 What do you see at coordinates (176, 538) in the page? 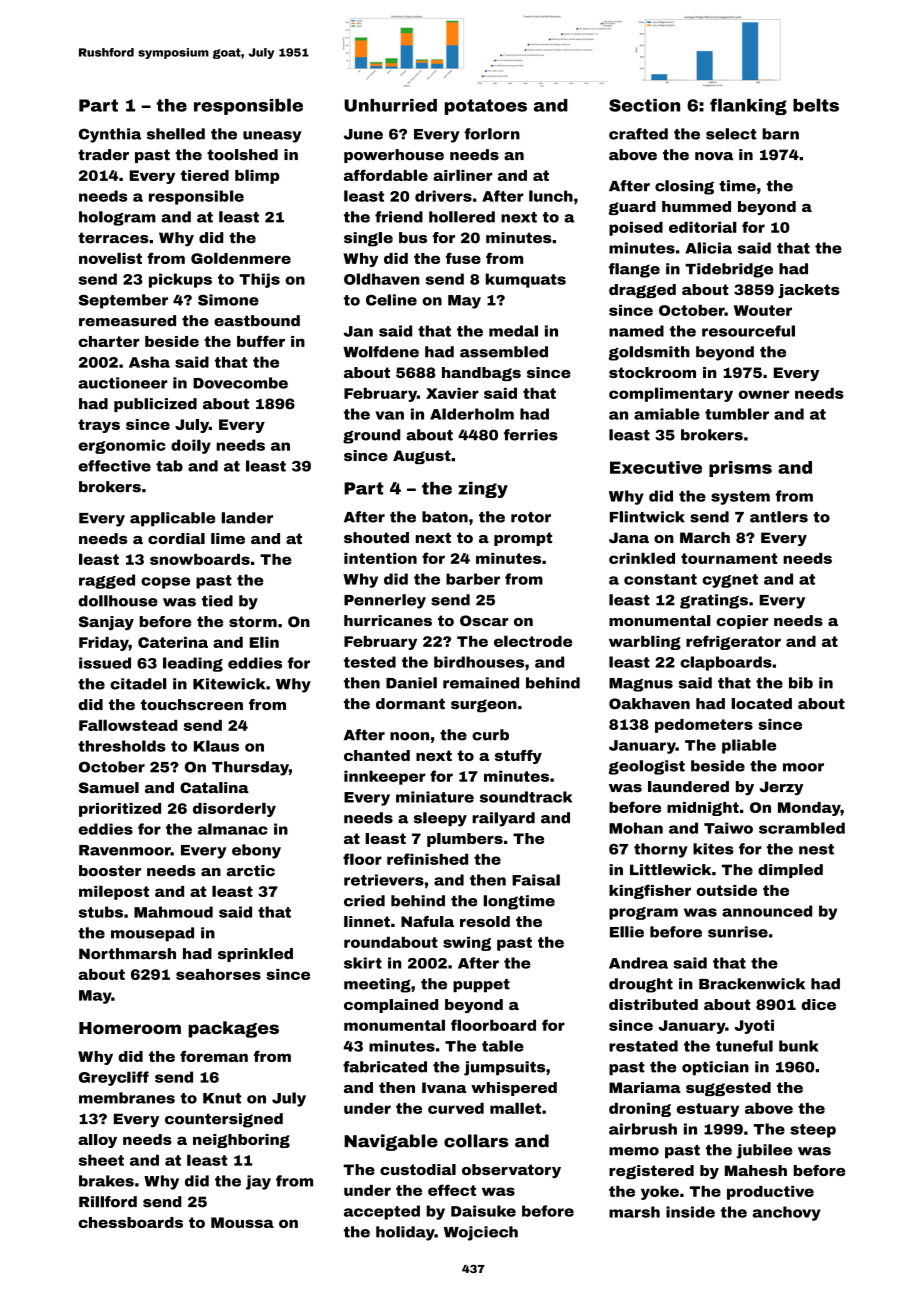
I see `cordial` at bounding box center [176, 538].
